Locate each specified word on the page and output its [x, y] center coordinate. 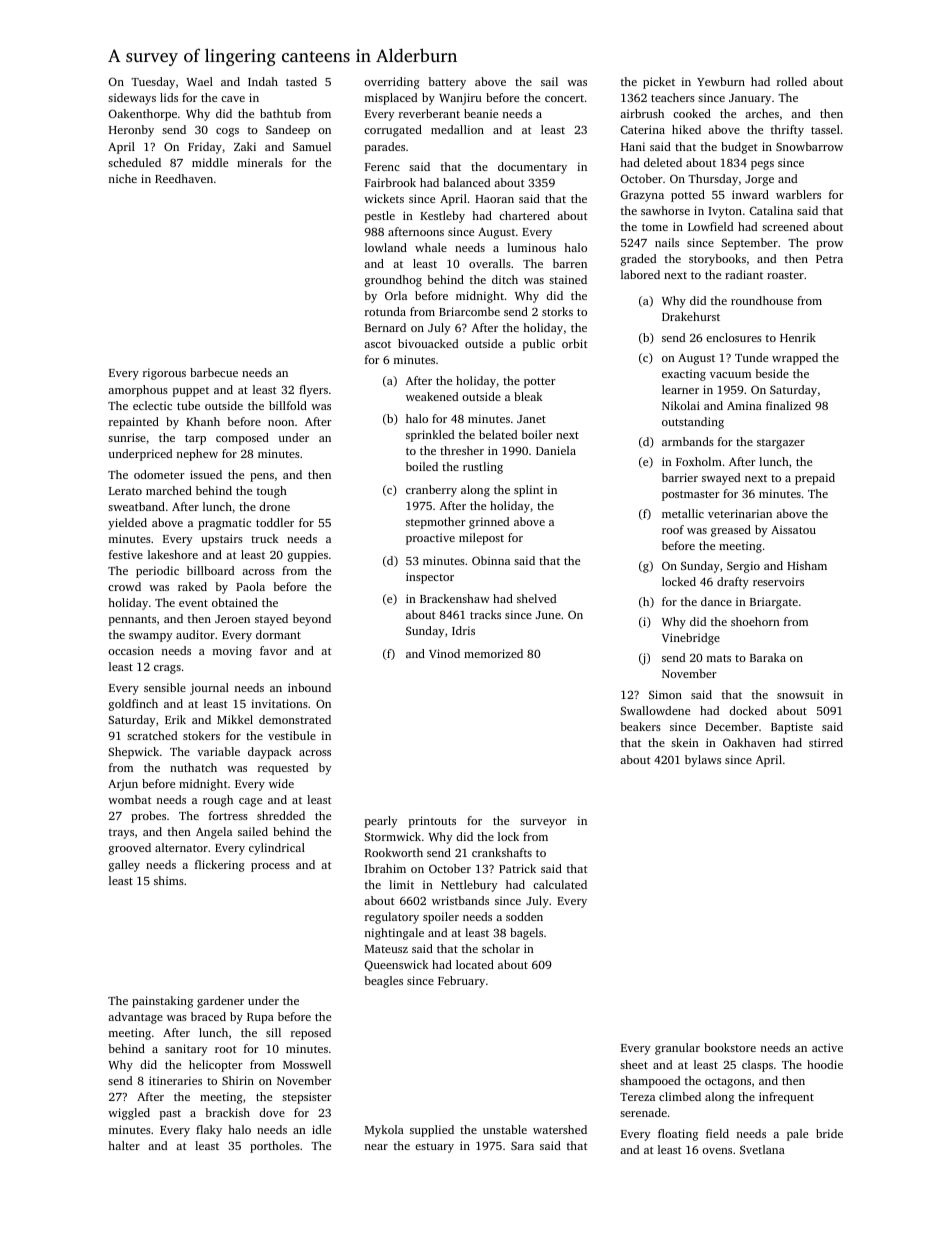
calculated [560, 884]
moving [232, 652]
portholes [275, 1147]
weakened [432, 396]
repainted [134, 423]
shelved [536, 598]
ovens [717, 1151]
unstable [505, 1129]
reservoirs [778, 581]
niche [123, 178]
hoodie [825, 1064]
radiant [744, 274]
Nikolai [681, 405]
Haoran [494, 199]
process [270, 867]
